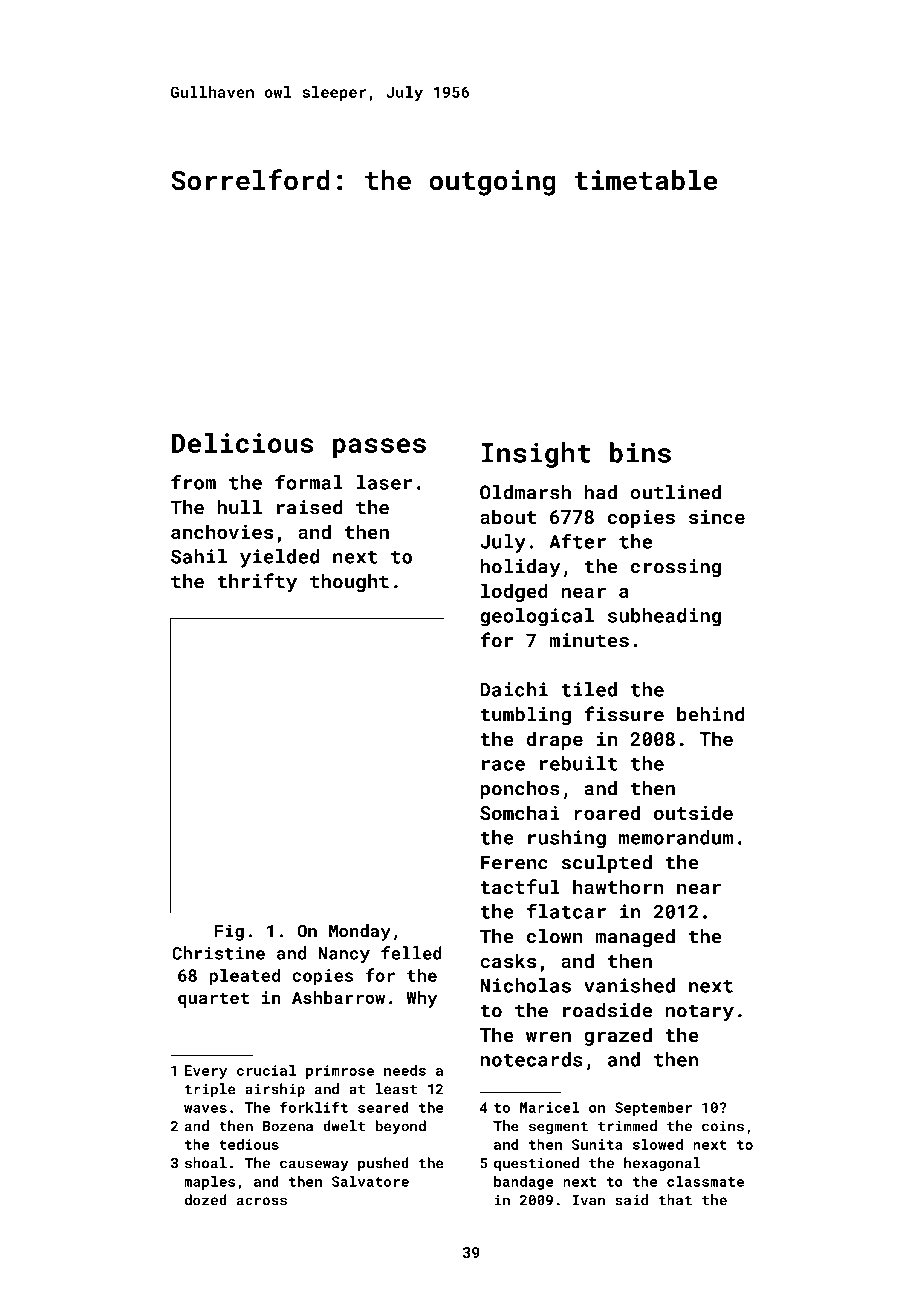  Describe the element at coordinates (360, 932) in the screenshot. I see `Monday` at that location.
